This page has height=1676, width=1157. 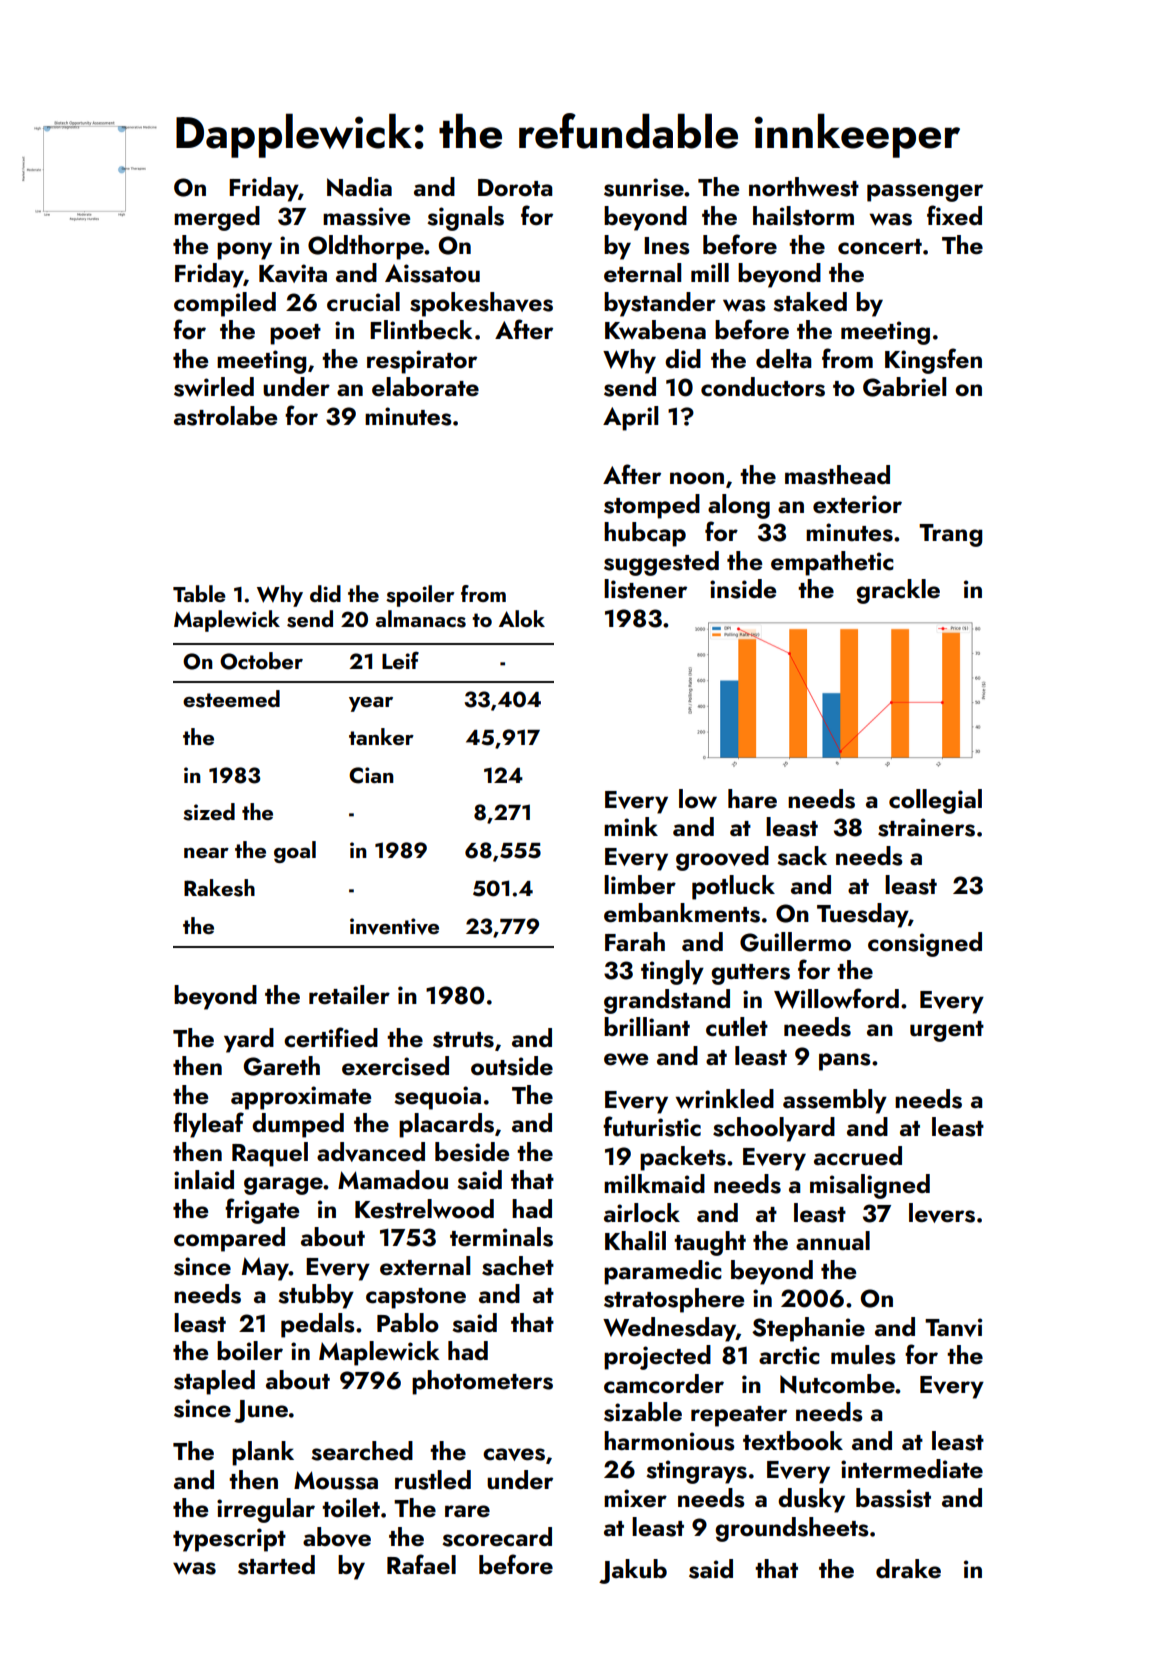 What do you see at coordinates (371, 775) in the page?
I see `Cian` at bounding box center [371, 775].
